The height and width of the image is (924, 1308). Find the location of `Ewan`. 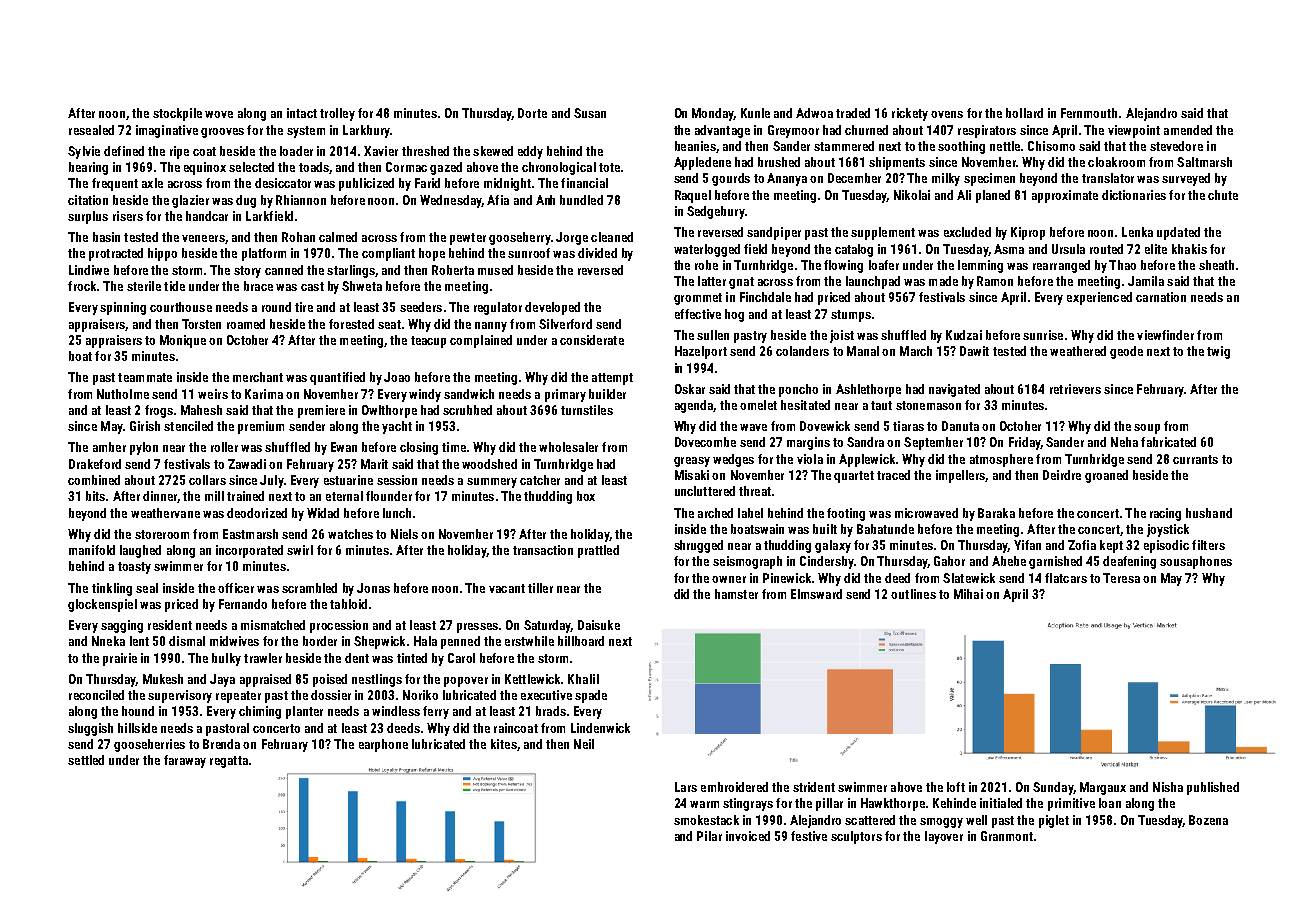

Ewan is located at coordinates (344, 447).
